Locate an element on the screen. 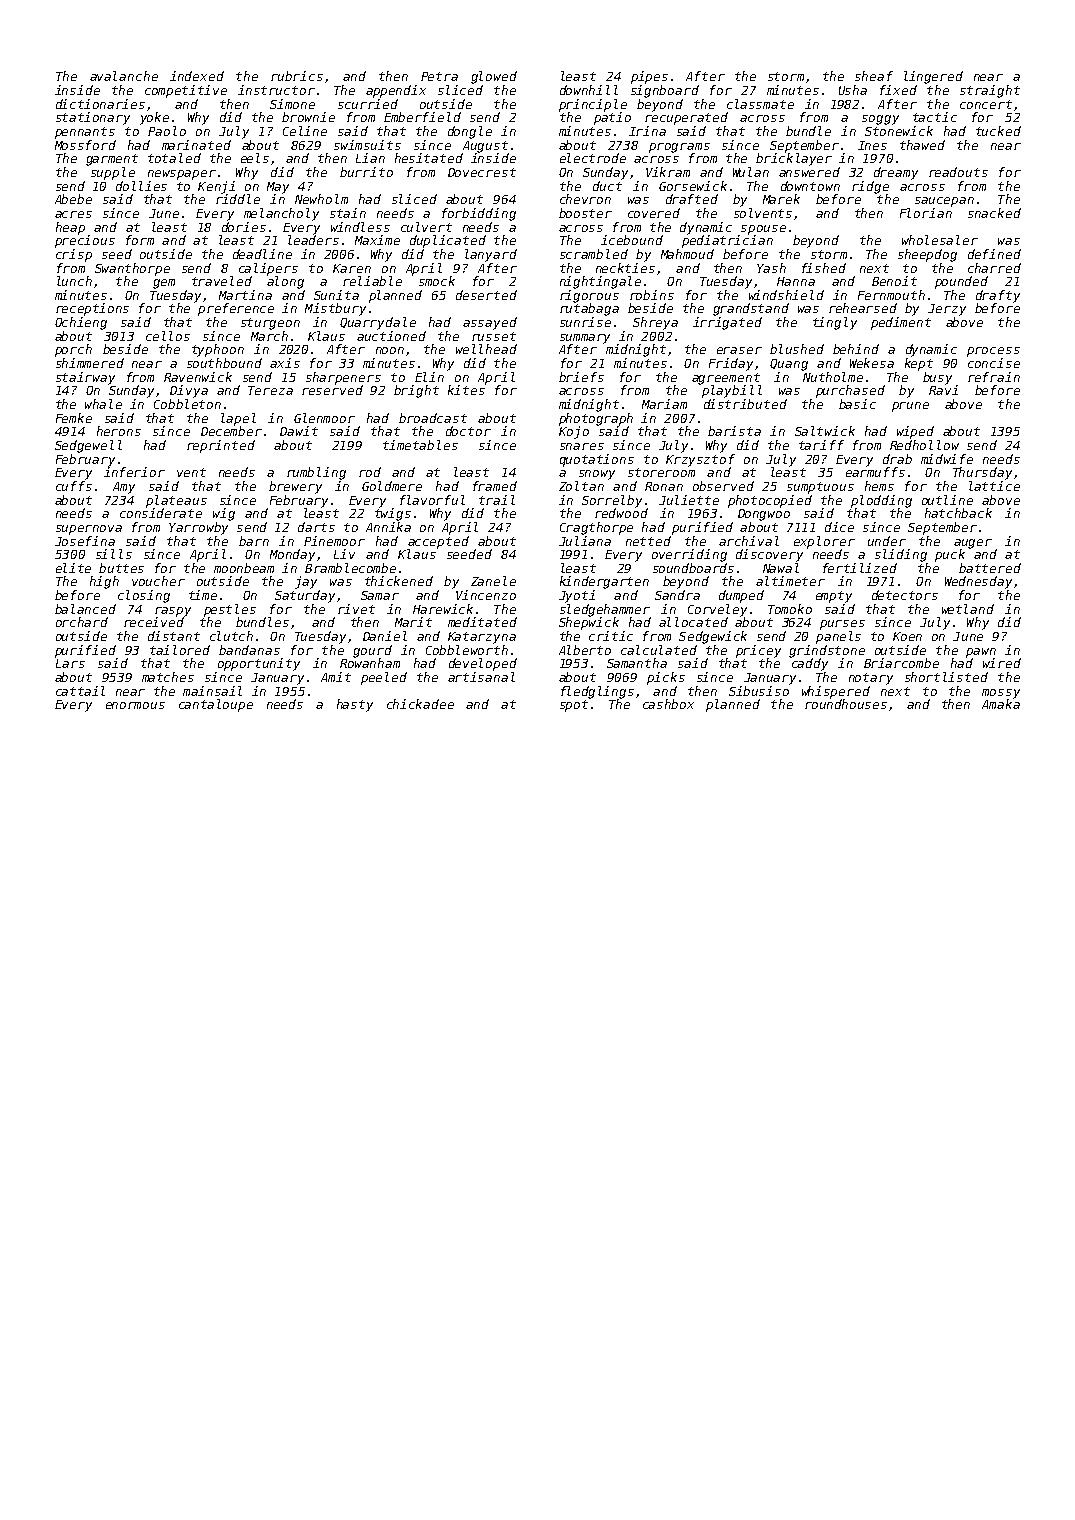 The width and height of the screenshot is (1075, 1520). refrain is located at coordinates (994, 377).
